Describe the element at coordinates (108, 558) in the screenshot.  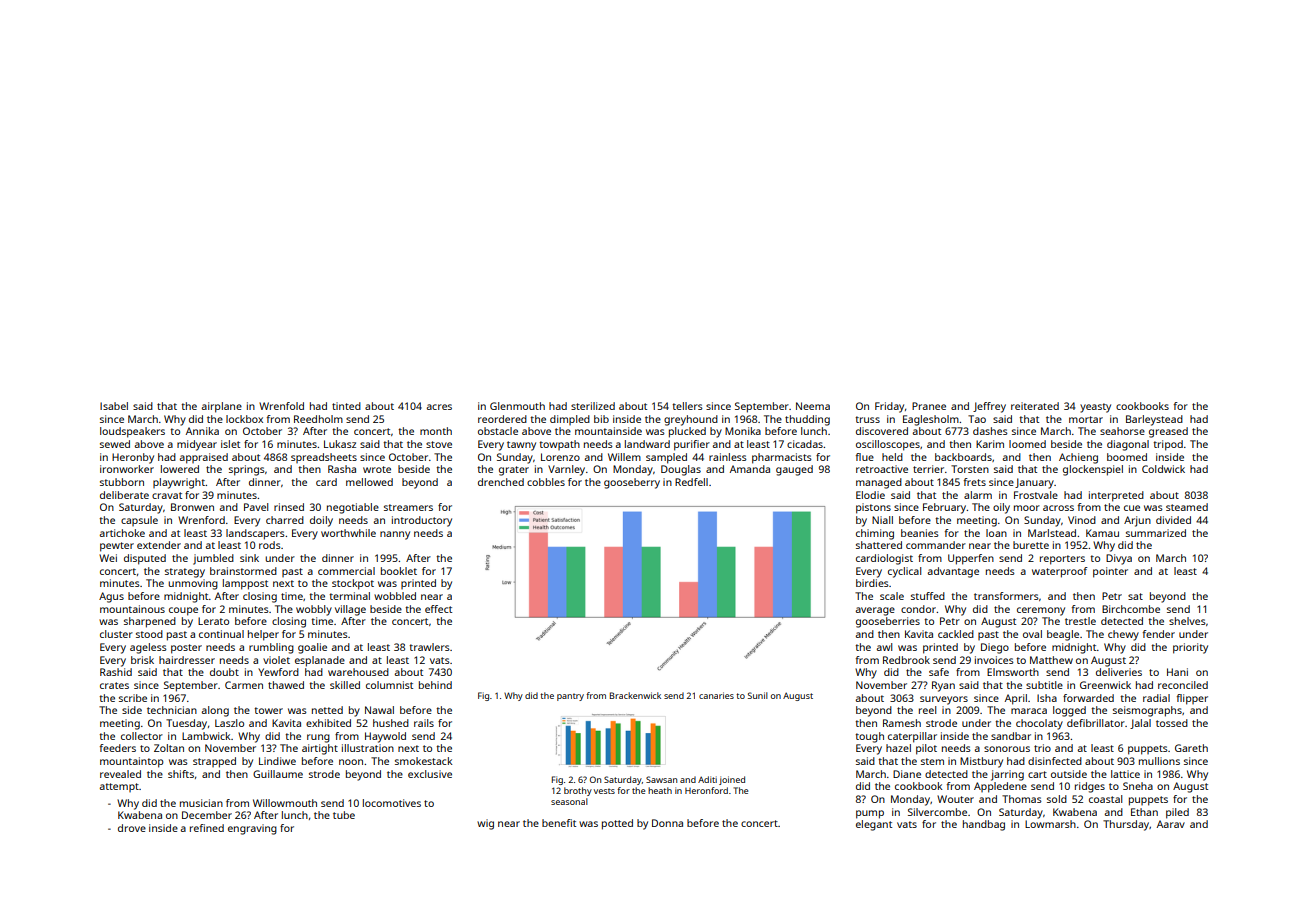
I see `Wei` at that location.
